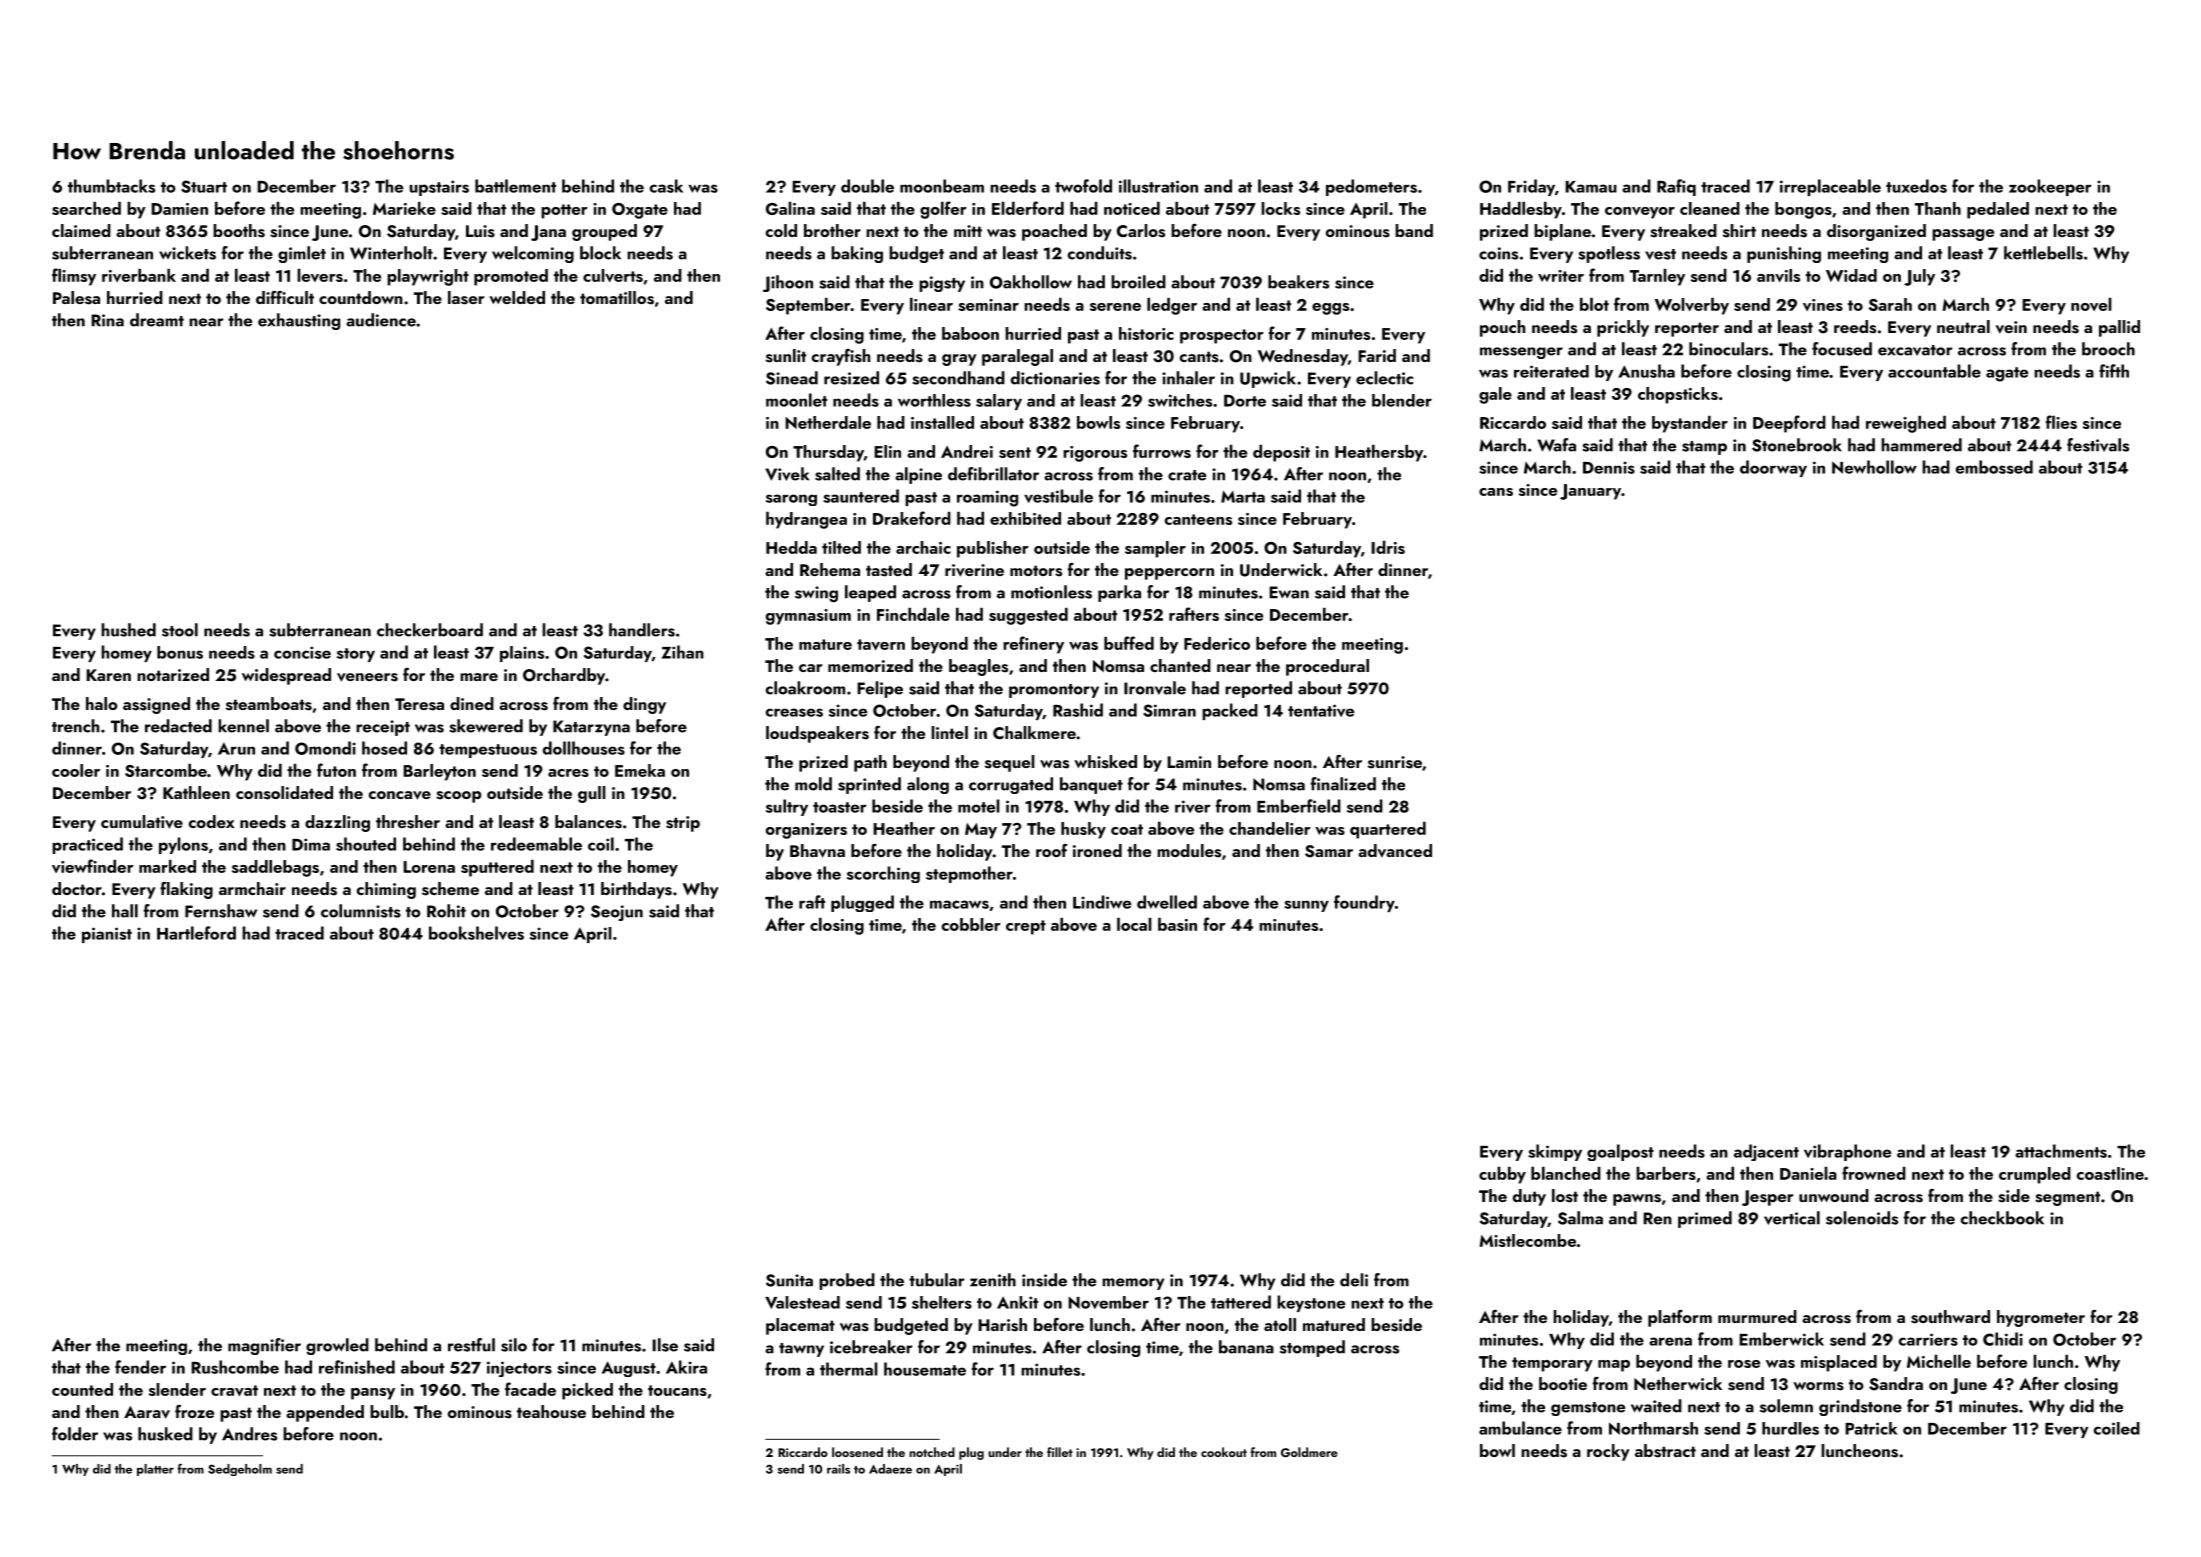 The width and height of the document is (2201, 1557). Describe the element at coordinates (111, 186) in the document. I see `thumbtacks` at that location.
